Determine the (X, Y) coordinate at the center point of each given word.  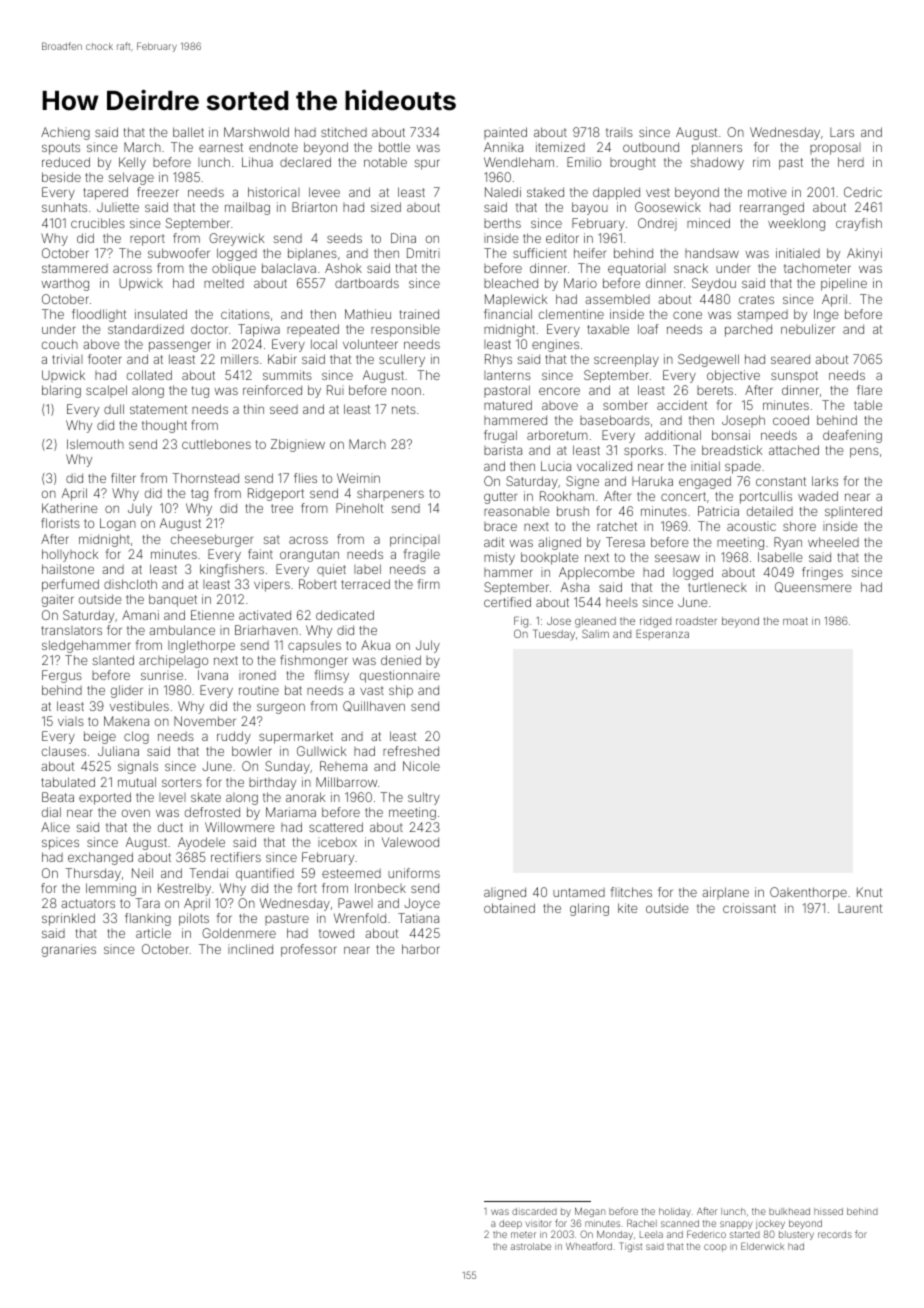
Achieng (65, 133)
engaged (705, 482)
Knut (869, 892)
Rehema (343, 766)
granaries (69, 950)
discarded (534, 1211)
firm (429, 584)
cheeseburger (212, 540)
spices (60, 843)
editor (562, 238)
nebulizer (808, 329)
